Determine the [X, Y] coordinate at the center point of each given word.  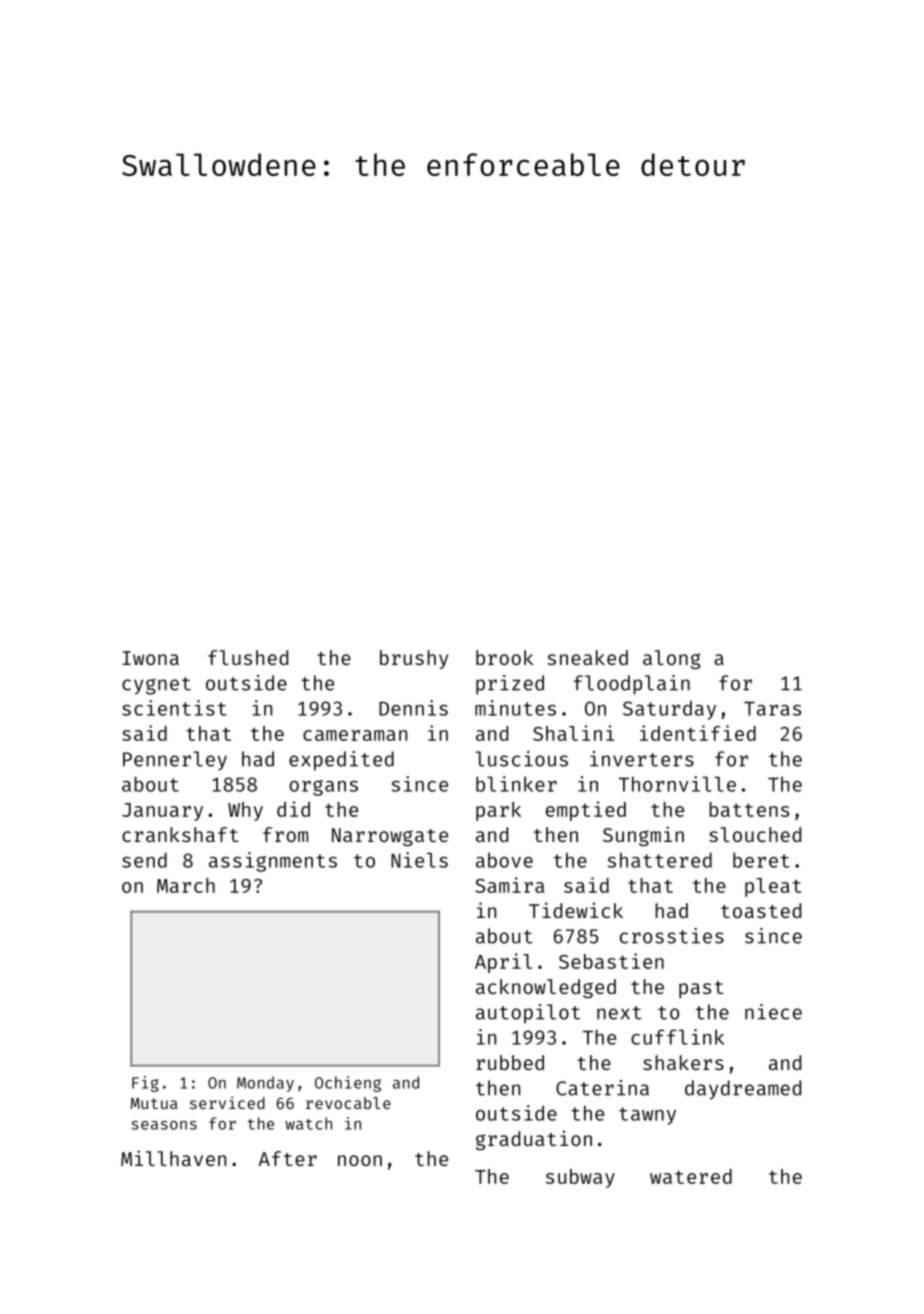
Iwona [151, 658]
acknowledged [546, 988]
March [186, 885]
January [162, 812]
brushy [414, 659]
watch [308, 1123]
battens [749, 809]
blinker [516, 784]
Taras [772, 709]
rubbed [510, 1062]
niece [773, 1012]
